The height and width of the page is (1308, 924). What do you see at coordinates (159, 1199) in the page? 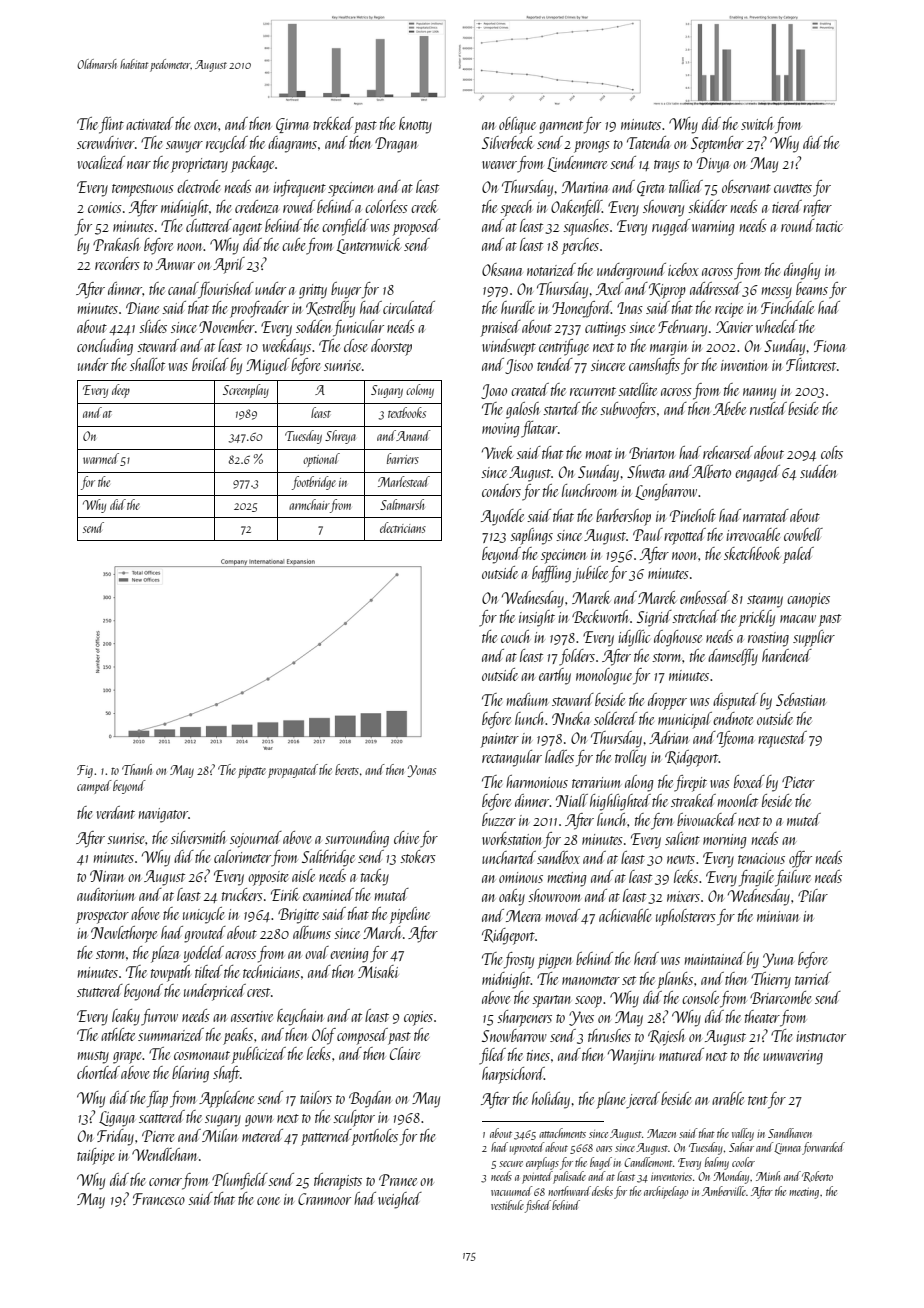
I see `Francesco` at bounding box center [159, 1199].
